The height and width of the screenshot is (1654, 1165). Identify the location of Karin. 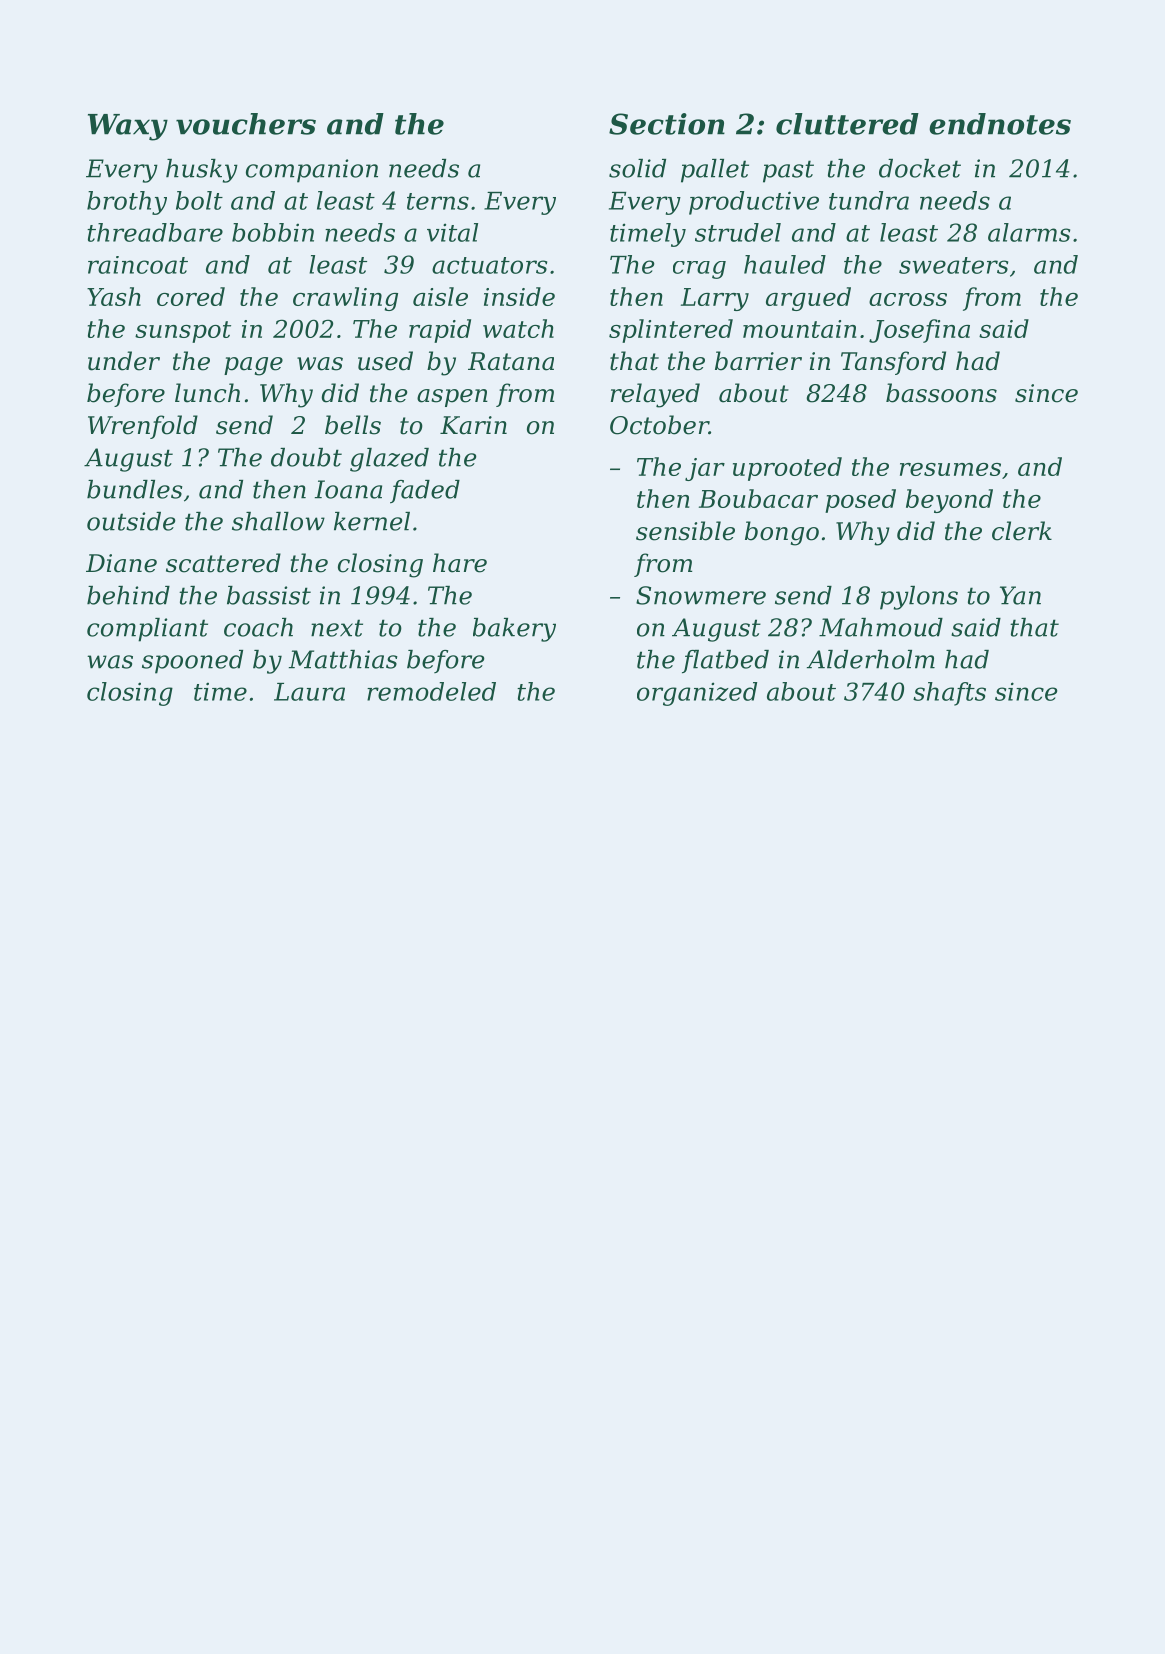
(473, 425).
